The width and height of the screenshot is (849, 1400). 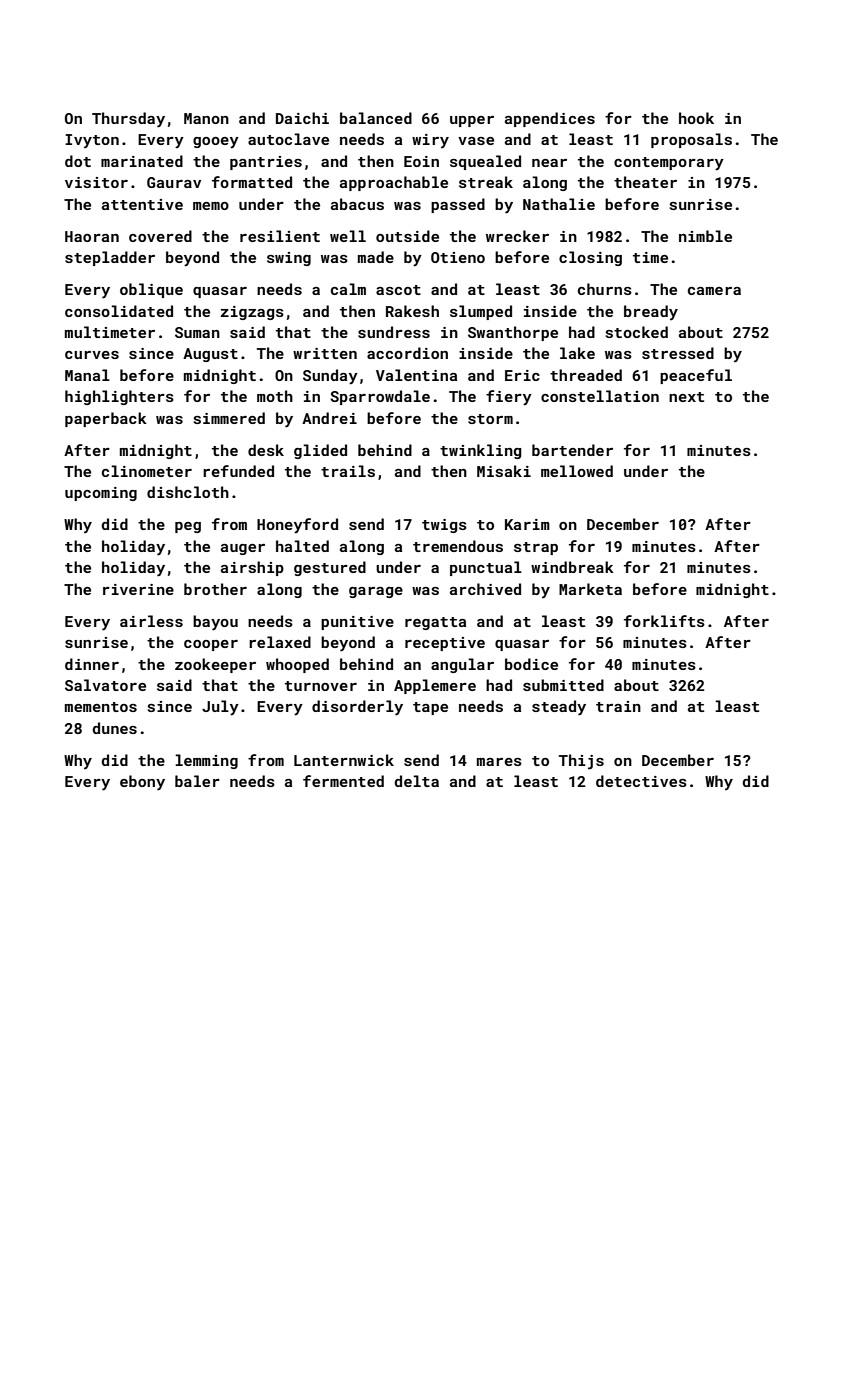 I want to click on Andrei, so click(x=329, y=418).
